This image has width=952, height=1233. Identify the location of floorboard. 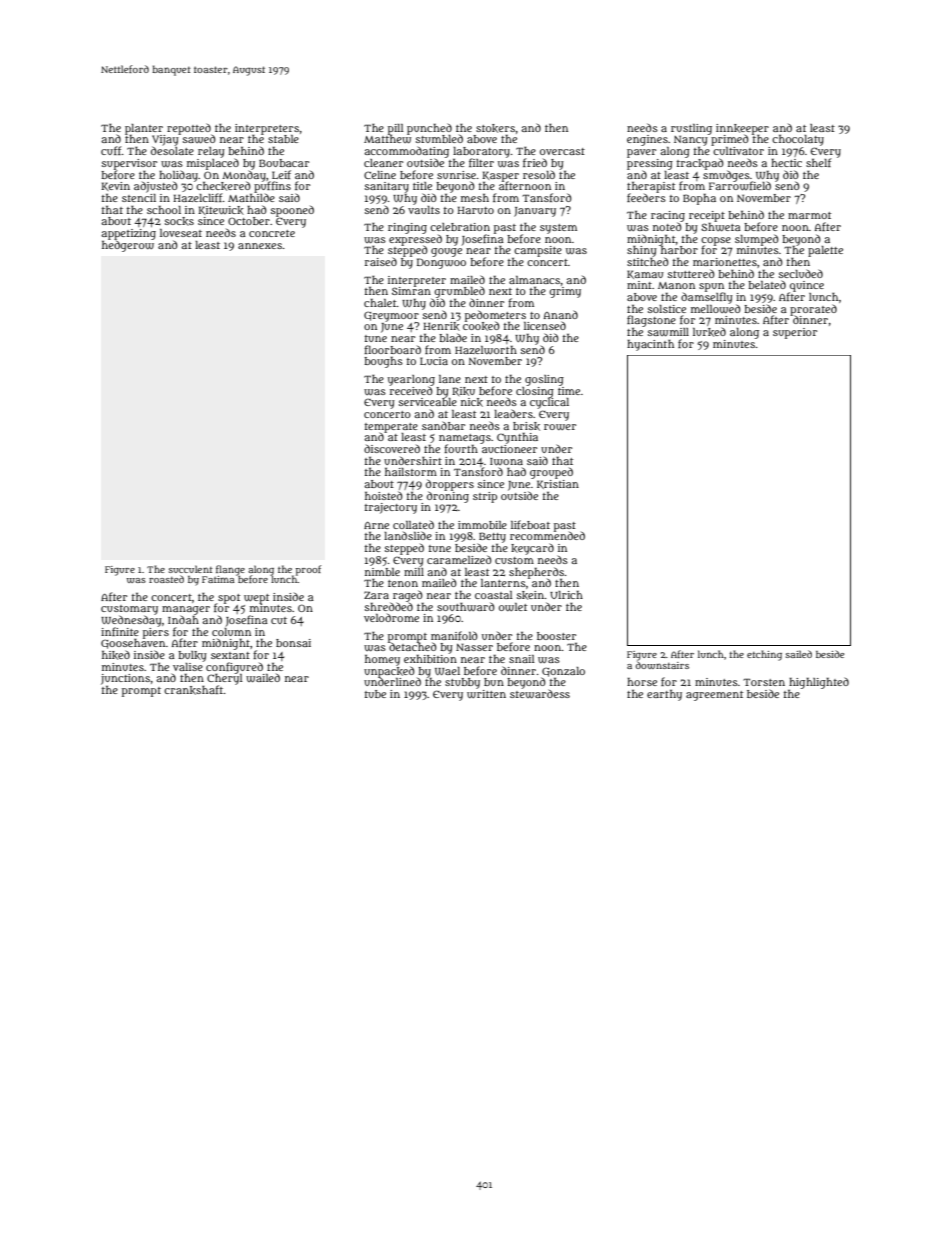
(392, 349).
